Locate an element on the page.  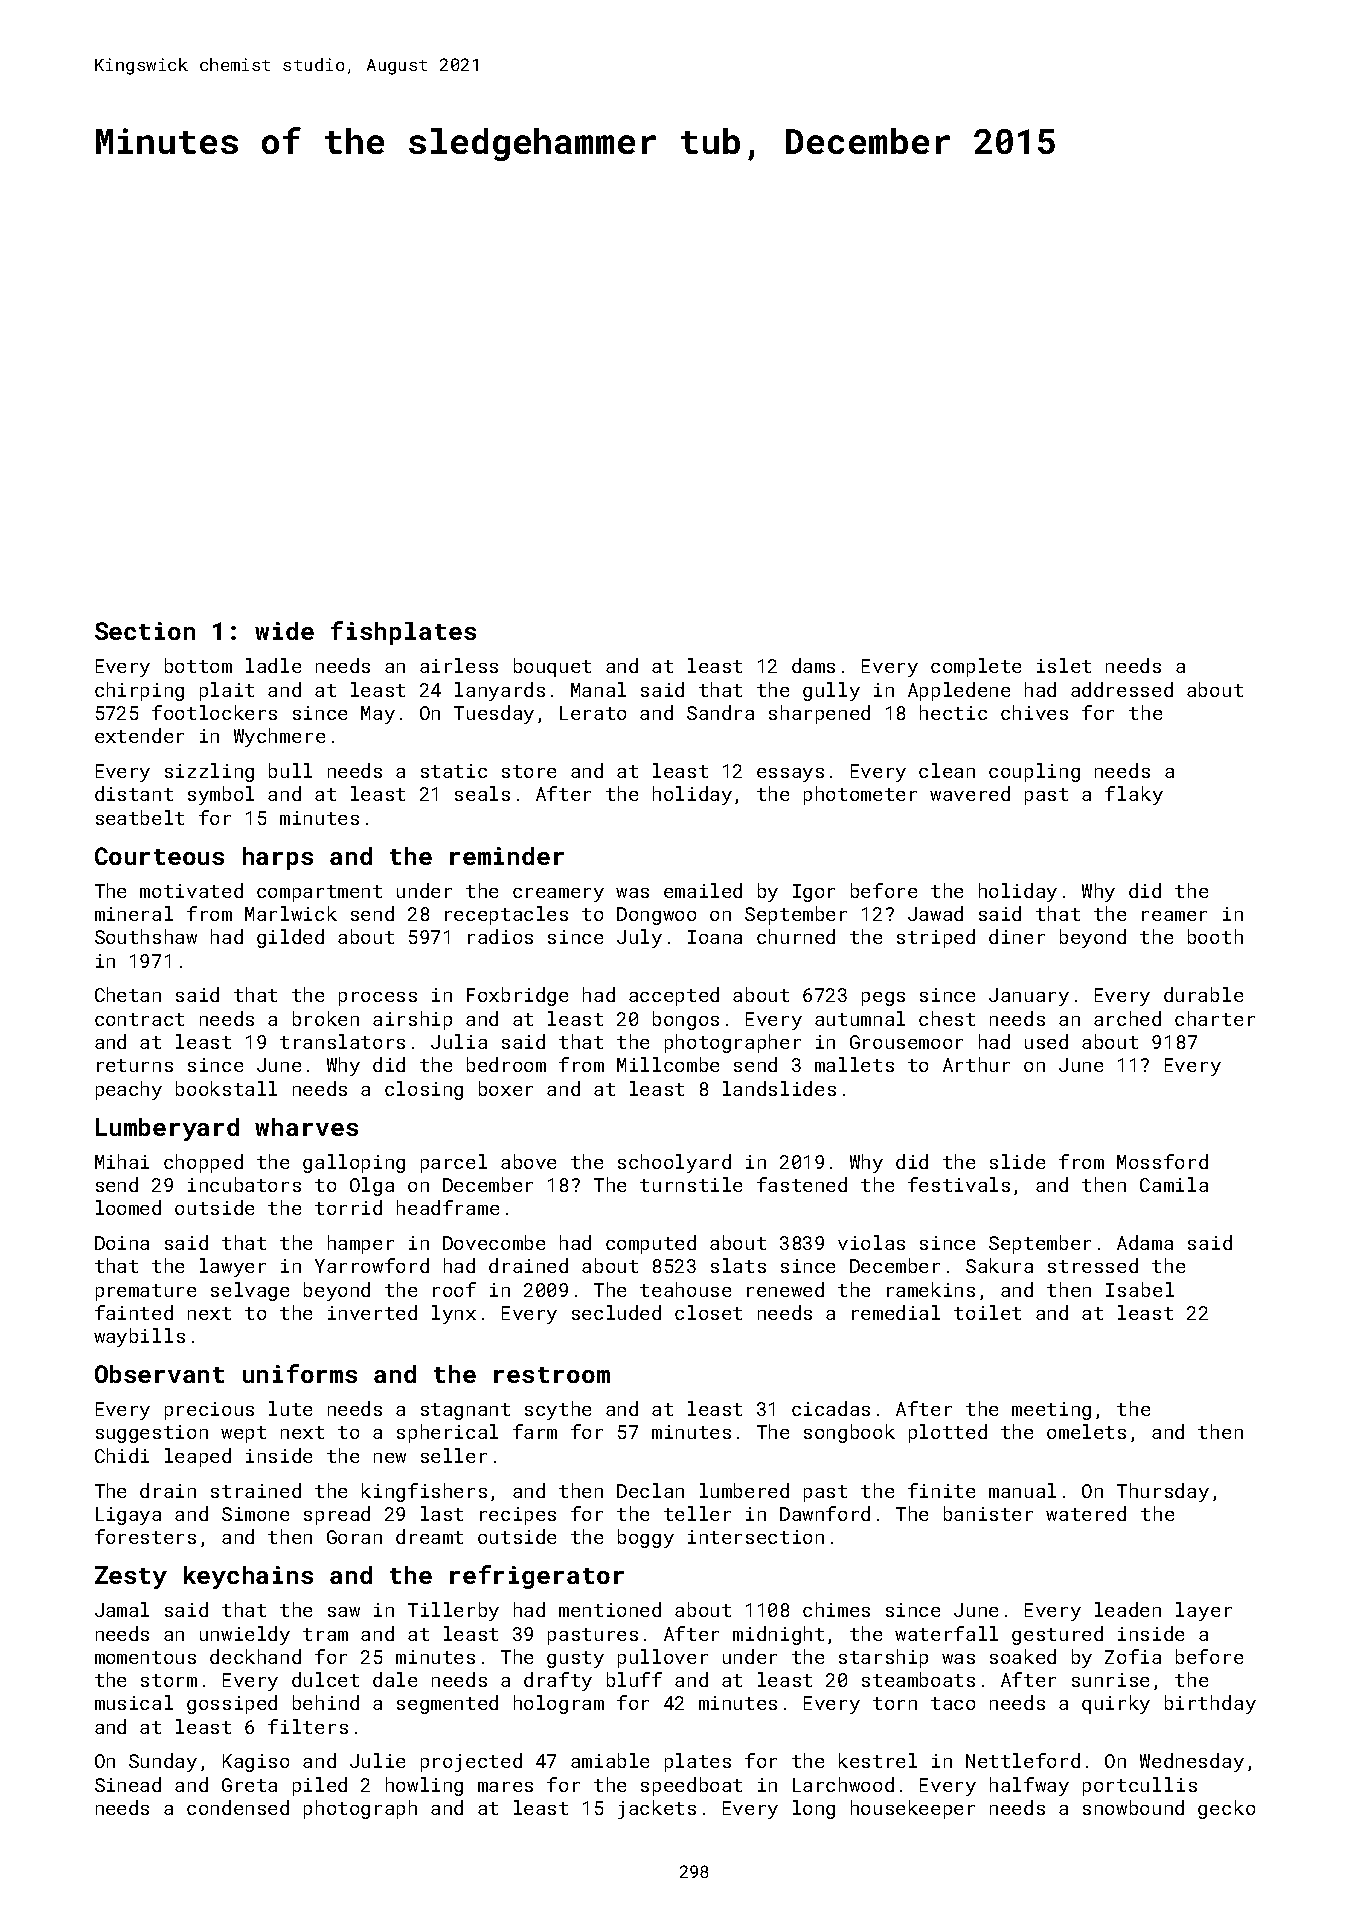
reminder is located at coordinates (507, 856).
